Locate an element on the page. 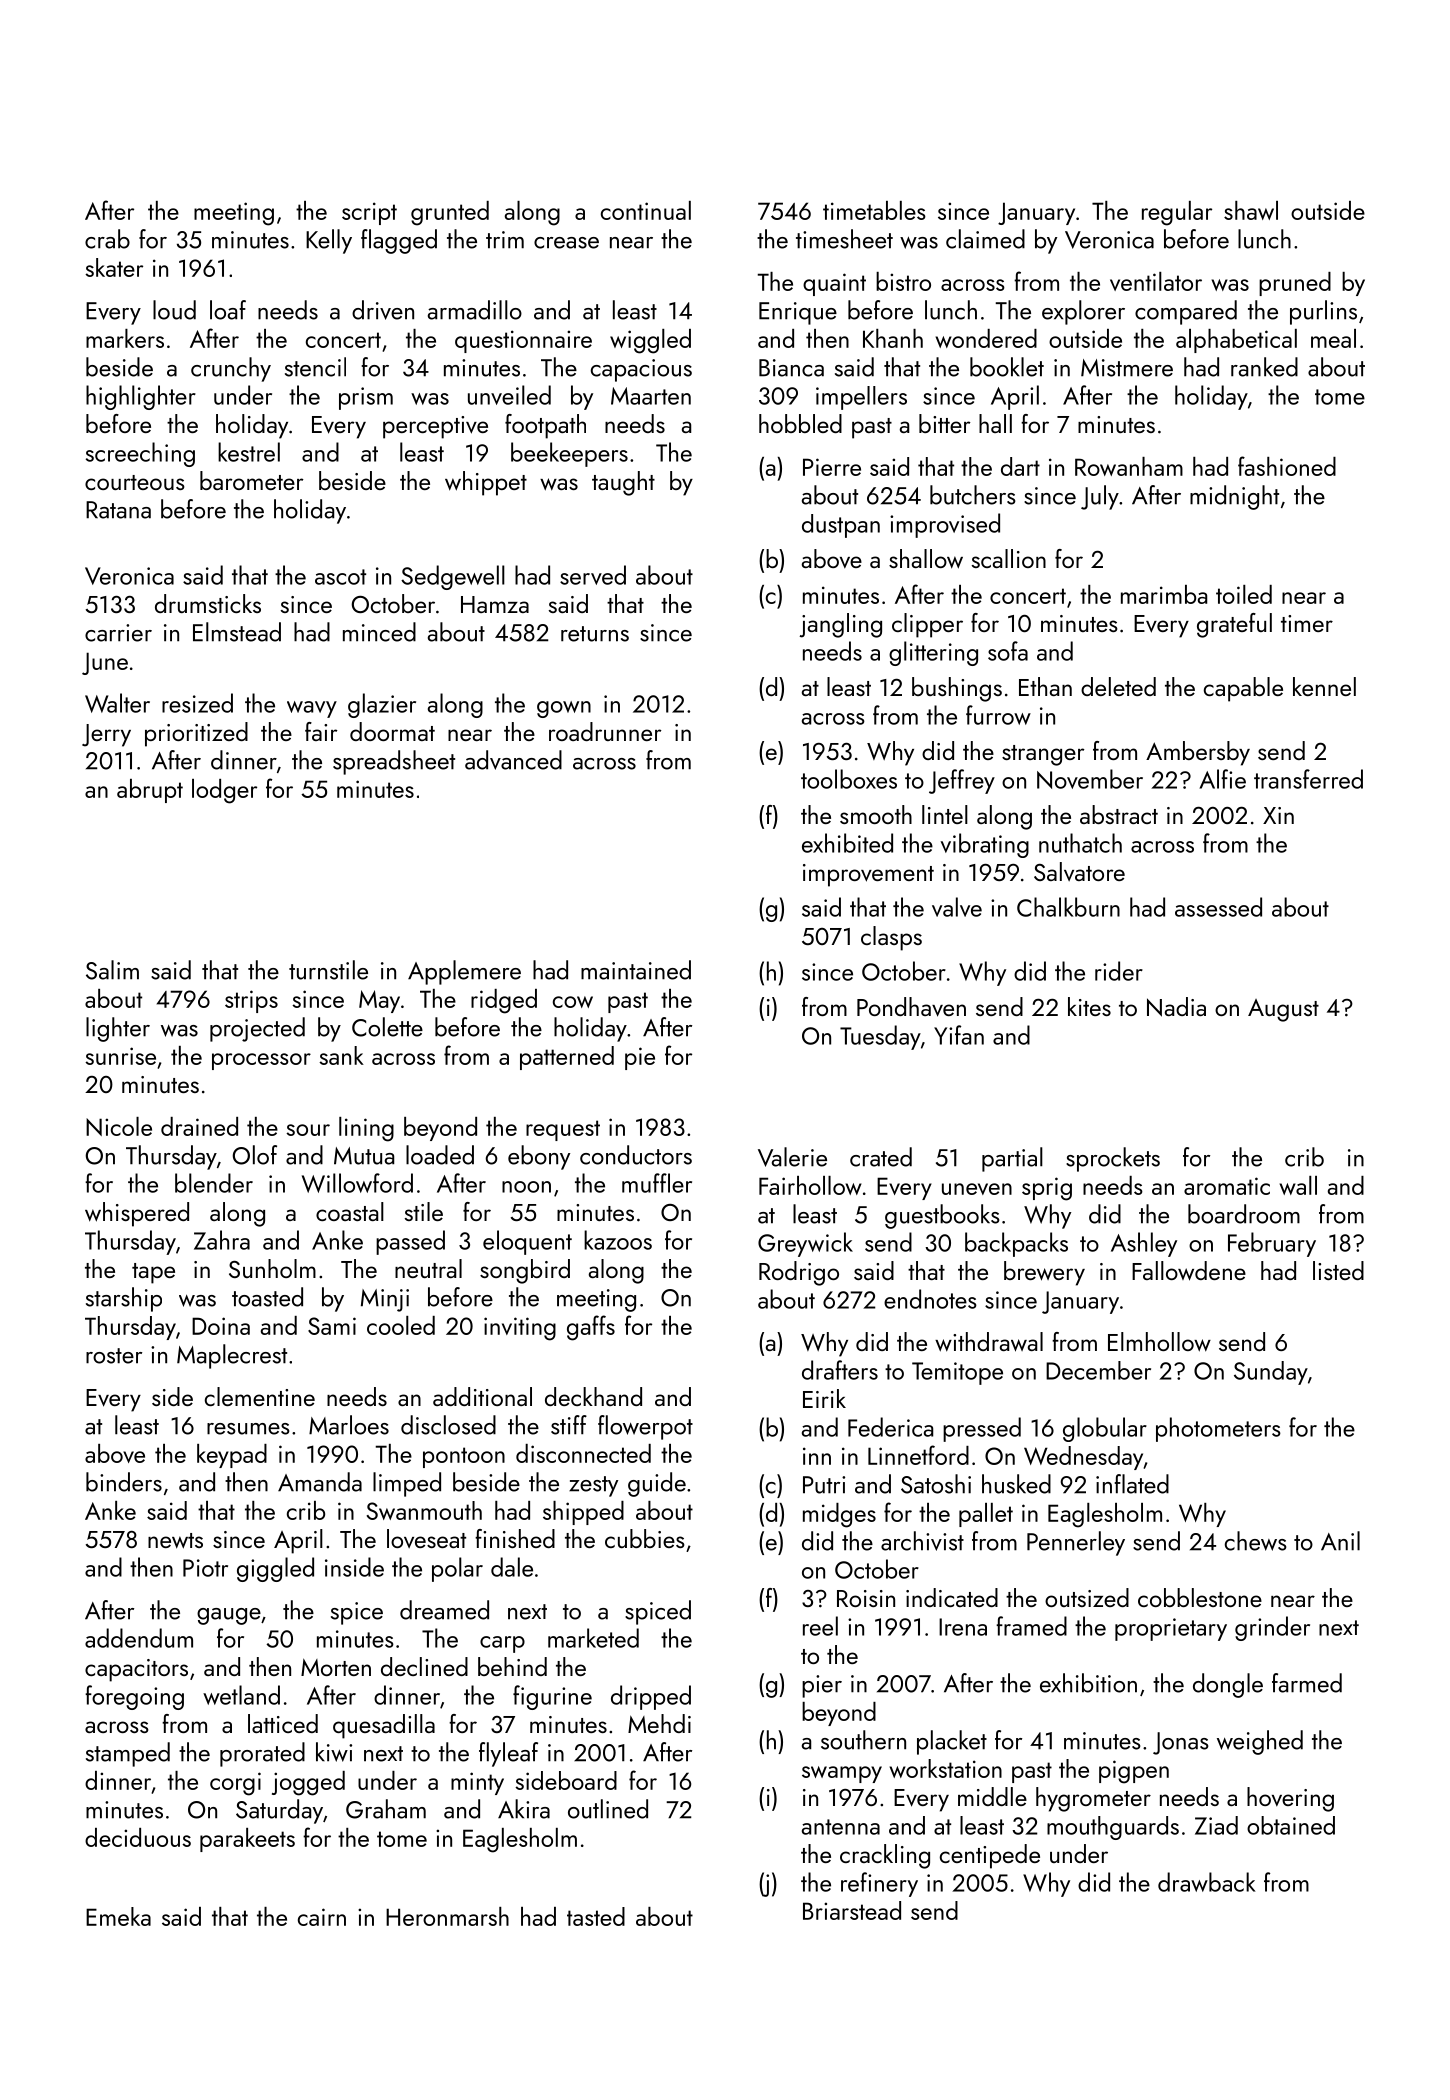 The image size is (1450, 2100). quesadilla is located at coordinates (384, 1726).
